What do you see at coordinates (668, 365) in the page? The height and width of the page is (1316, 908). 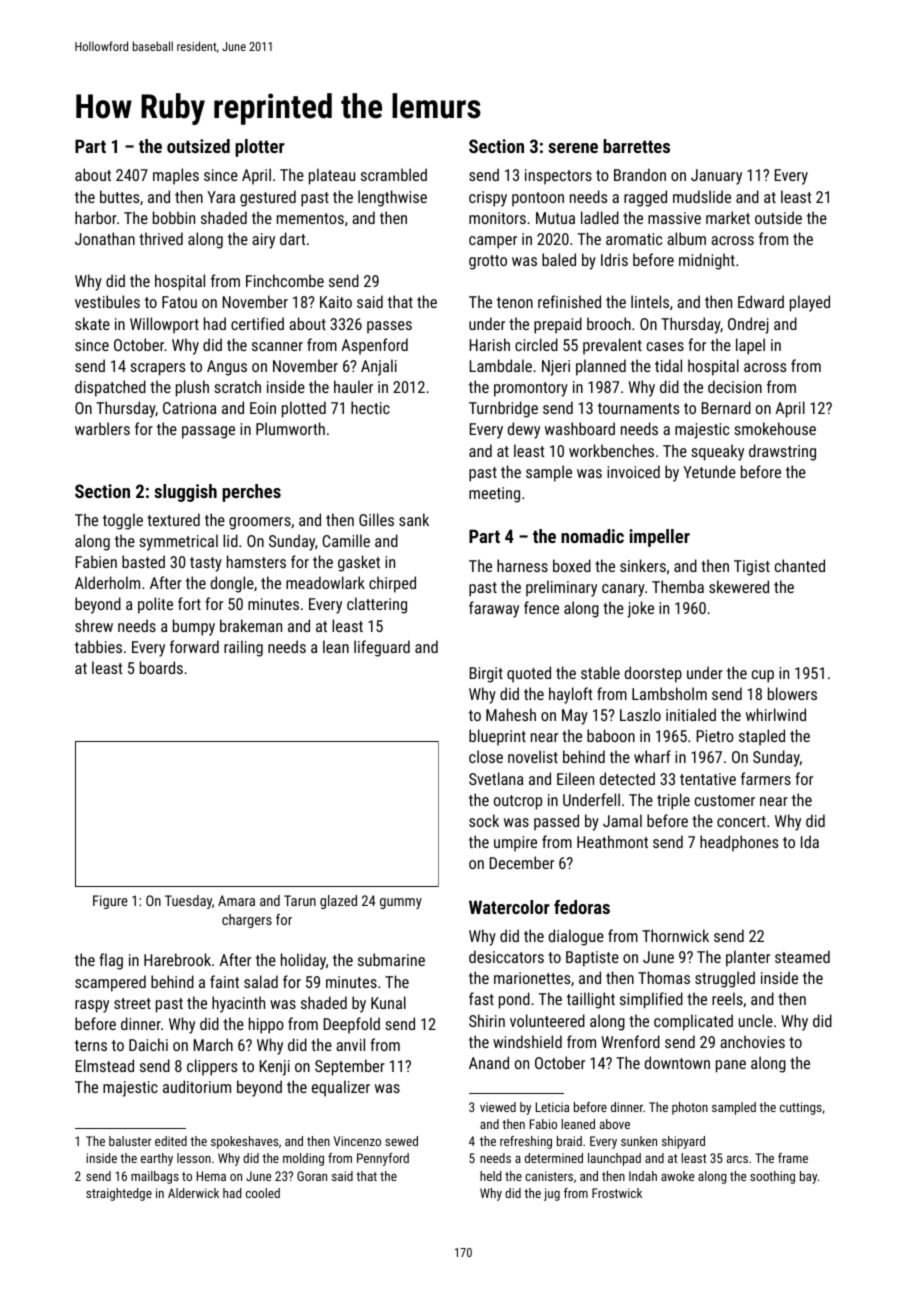 I see `tidal` at bounding box center [668, 365].
